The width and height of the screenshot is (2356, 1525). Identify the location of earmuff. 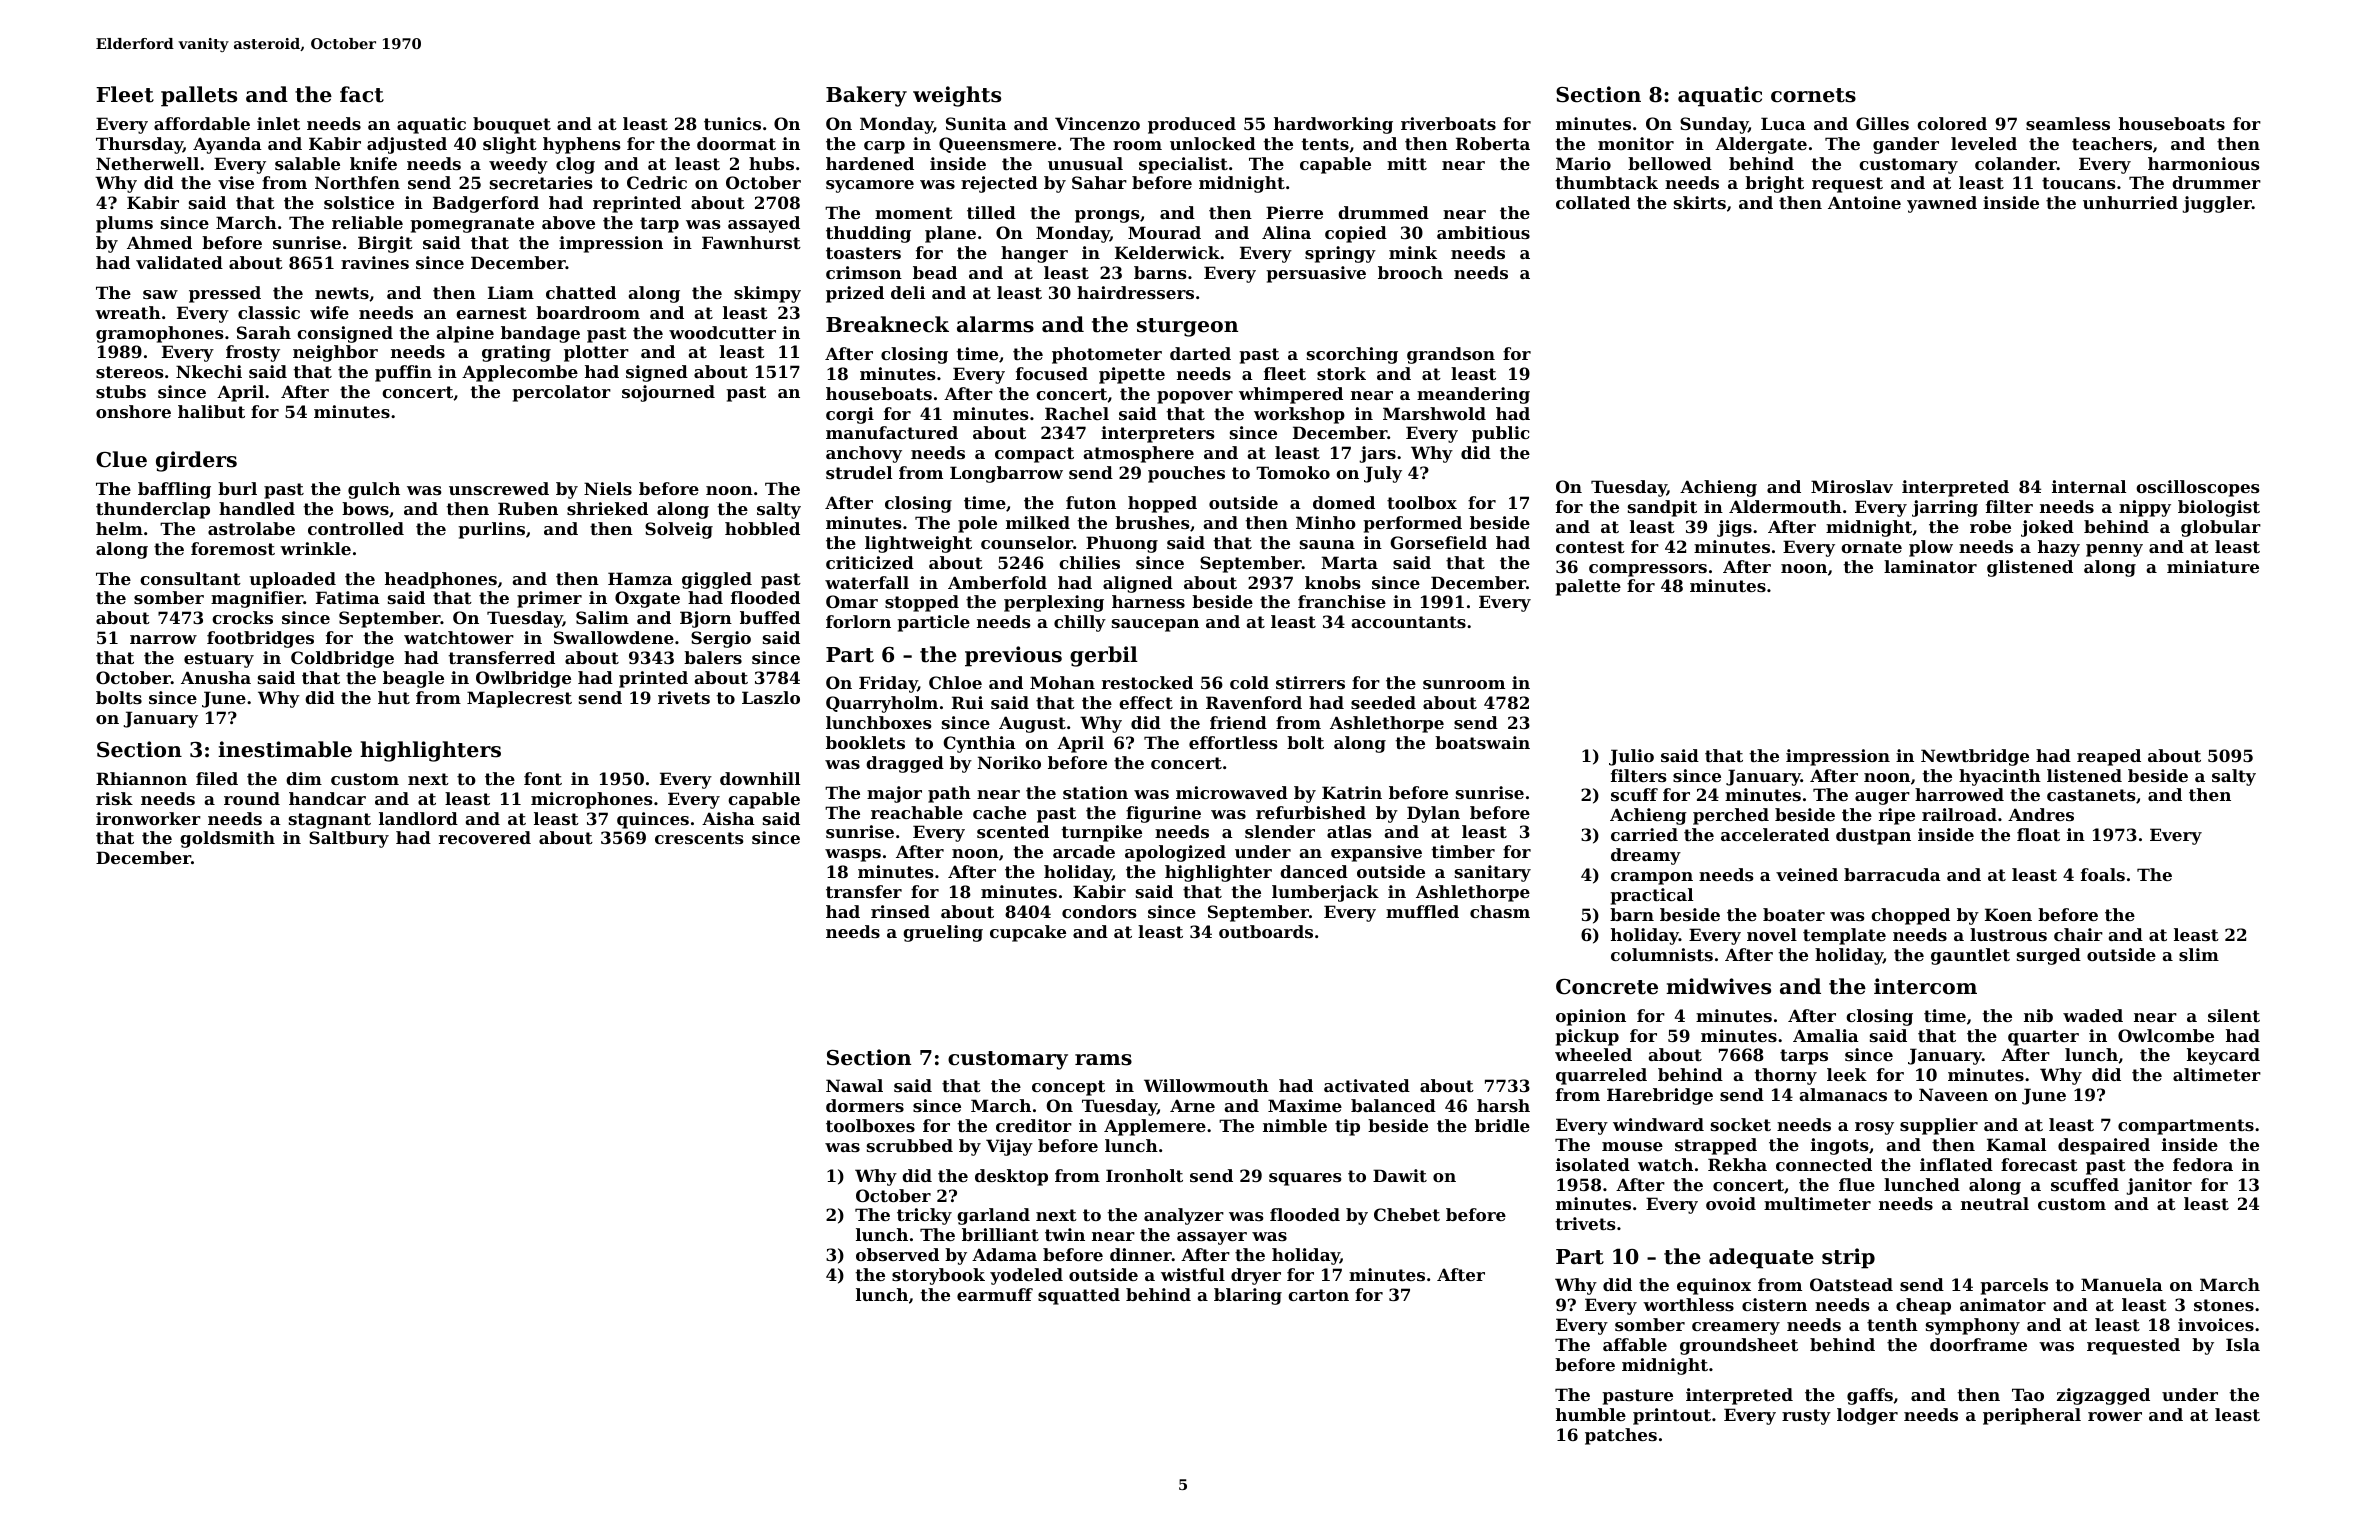
(995, 1294).
